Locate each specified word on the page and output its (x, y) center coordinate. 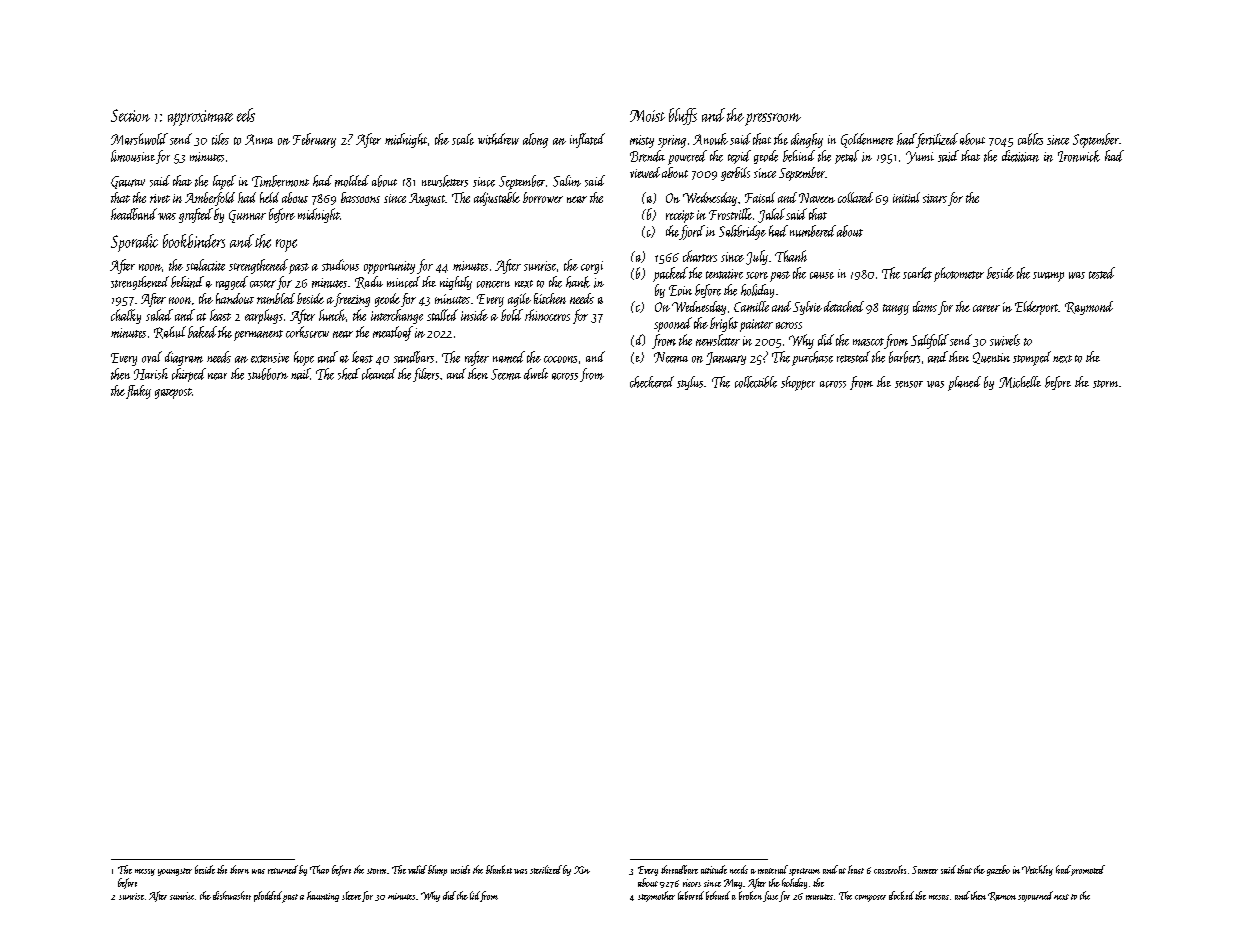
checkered (652, 382)
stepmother (656, 896)
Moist (647, 116)
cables (1030, 139)
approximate (200, 118)
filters (426, 375)
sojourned (1035, 896)
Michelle (1020, 382)
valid (417, 869)
